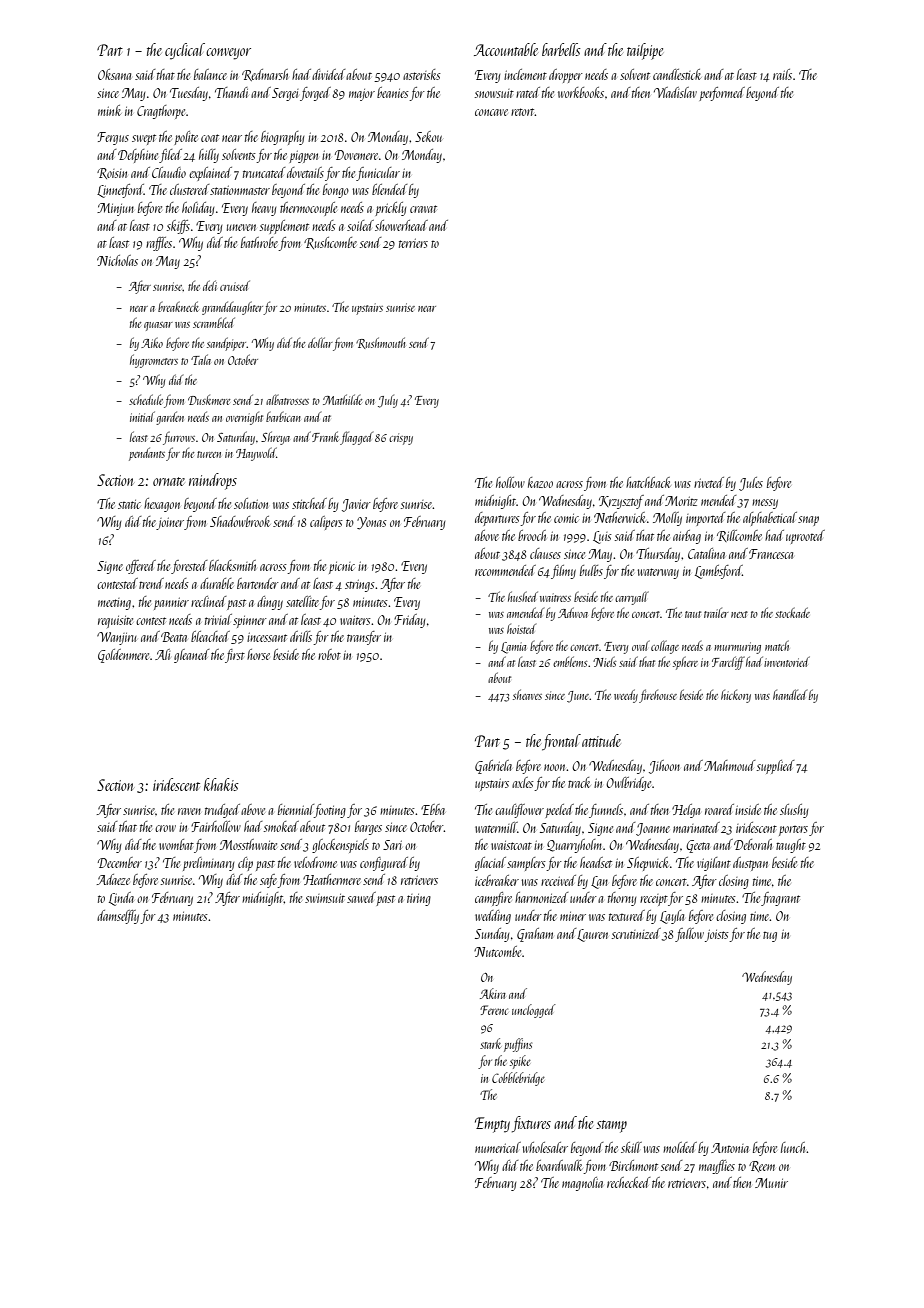 The width and height of the screenshot is (924, 1308). I want to click on static, so click(129, 504).
